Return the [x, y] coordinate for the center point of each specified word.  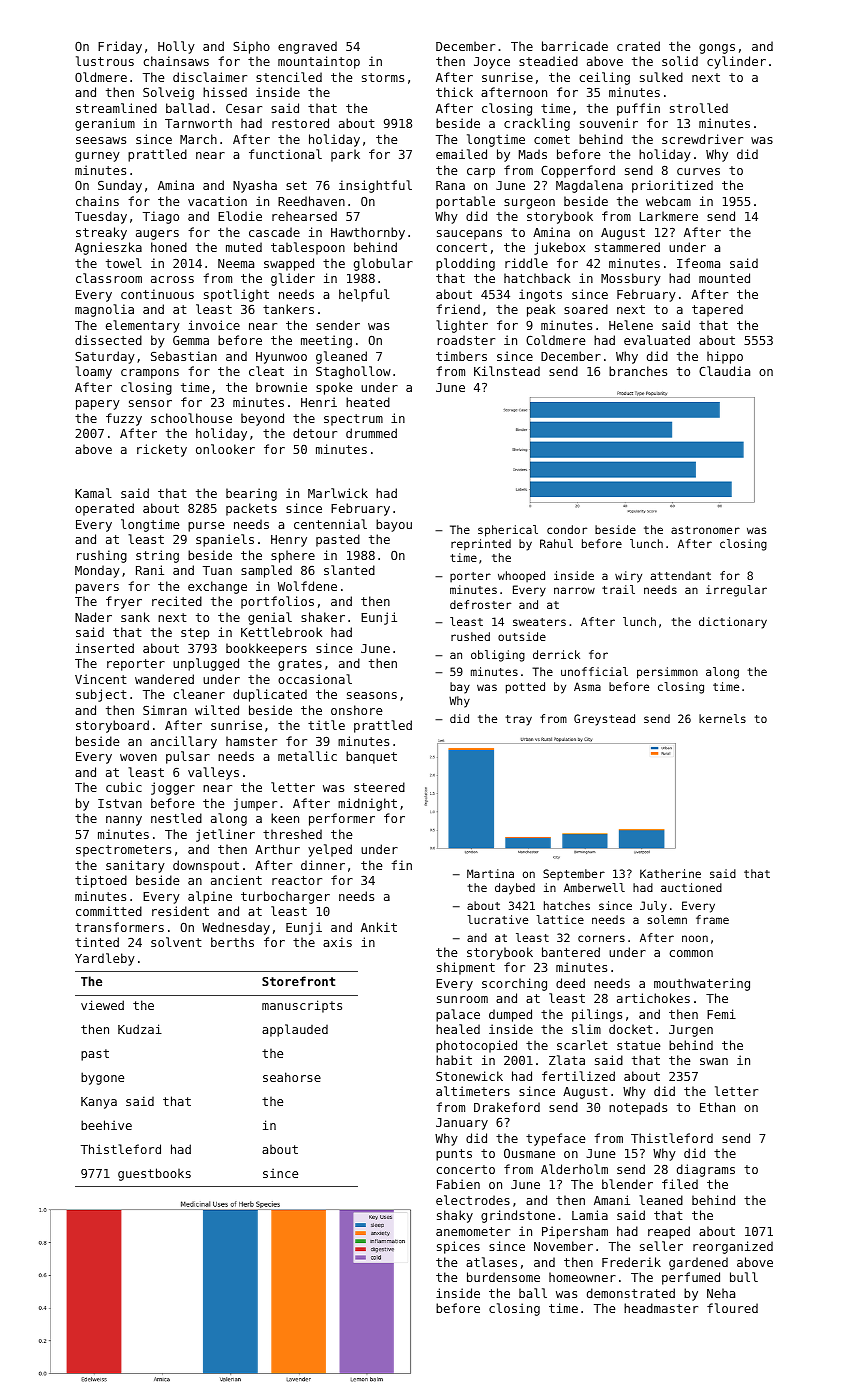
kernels [722, 718]
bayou [394, 525]
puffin [638, 109]
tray [518, 720]
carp [481, 173]
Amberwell [594, 887]
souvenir [609, 123]
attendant [681, 575]
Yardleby [105, 959]
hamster [251, 741]
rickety [162, 450]
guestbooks [154, 1174]
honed [169, 247]
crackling [537, 124]
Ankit [379, 927]
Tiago [161, 217]
